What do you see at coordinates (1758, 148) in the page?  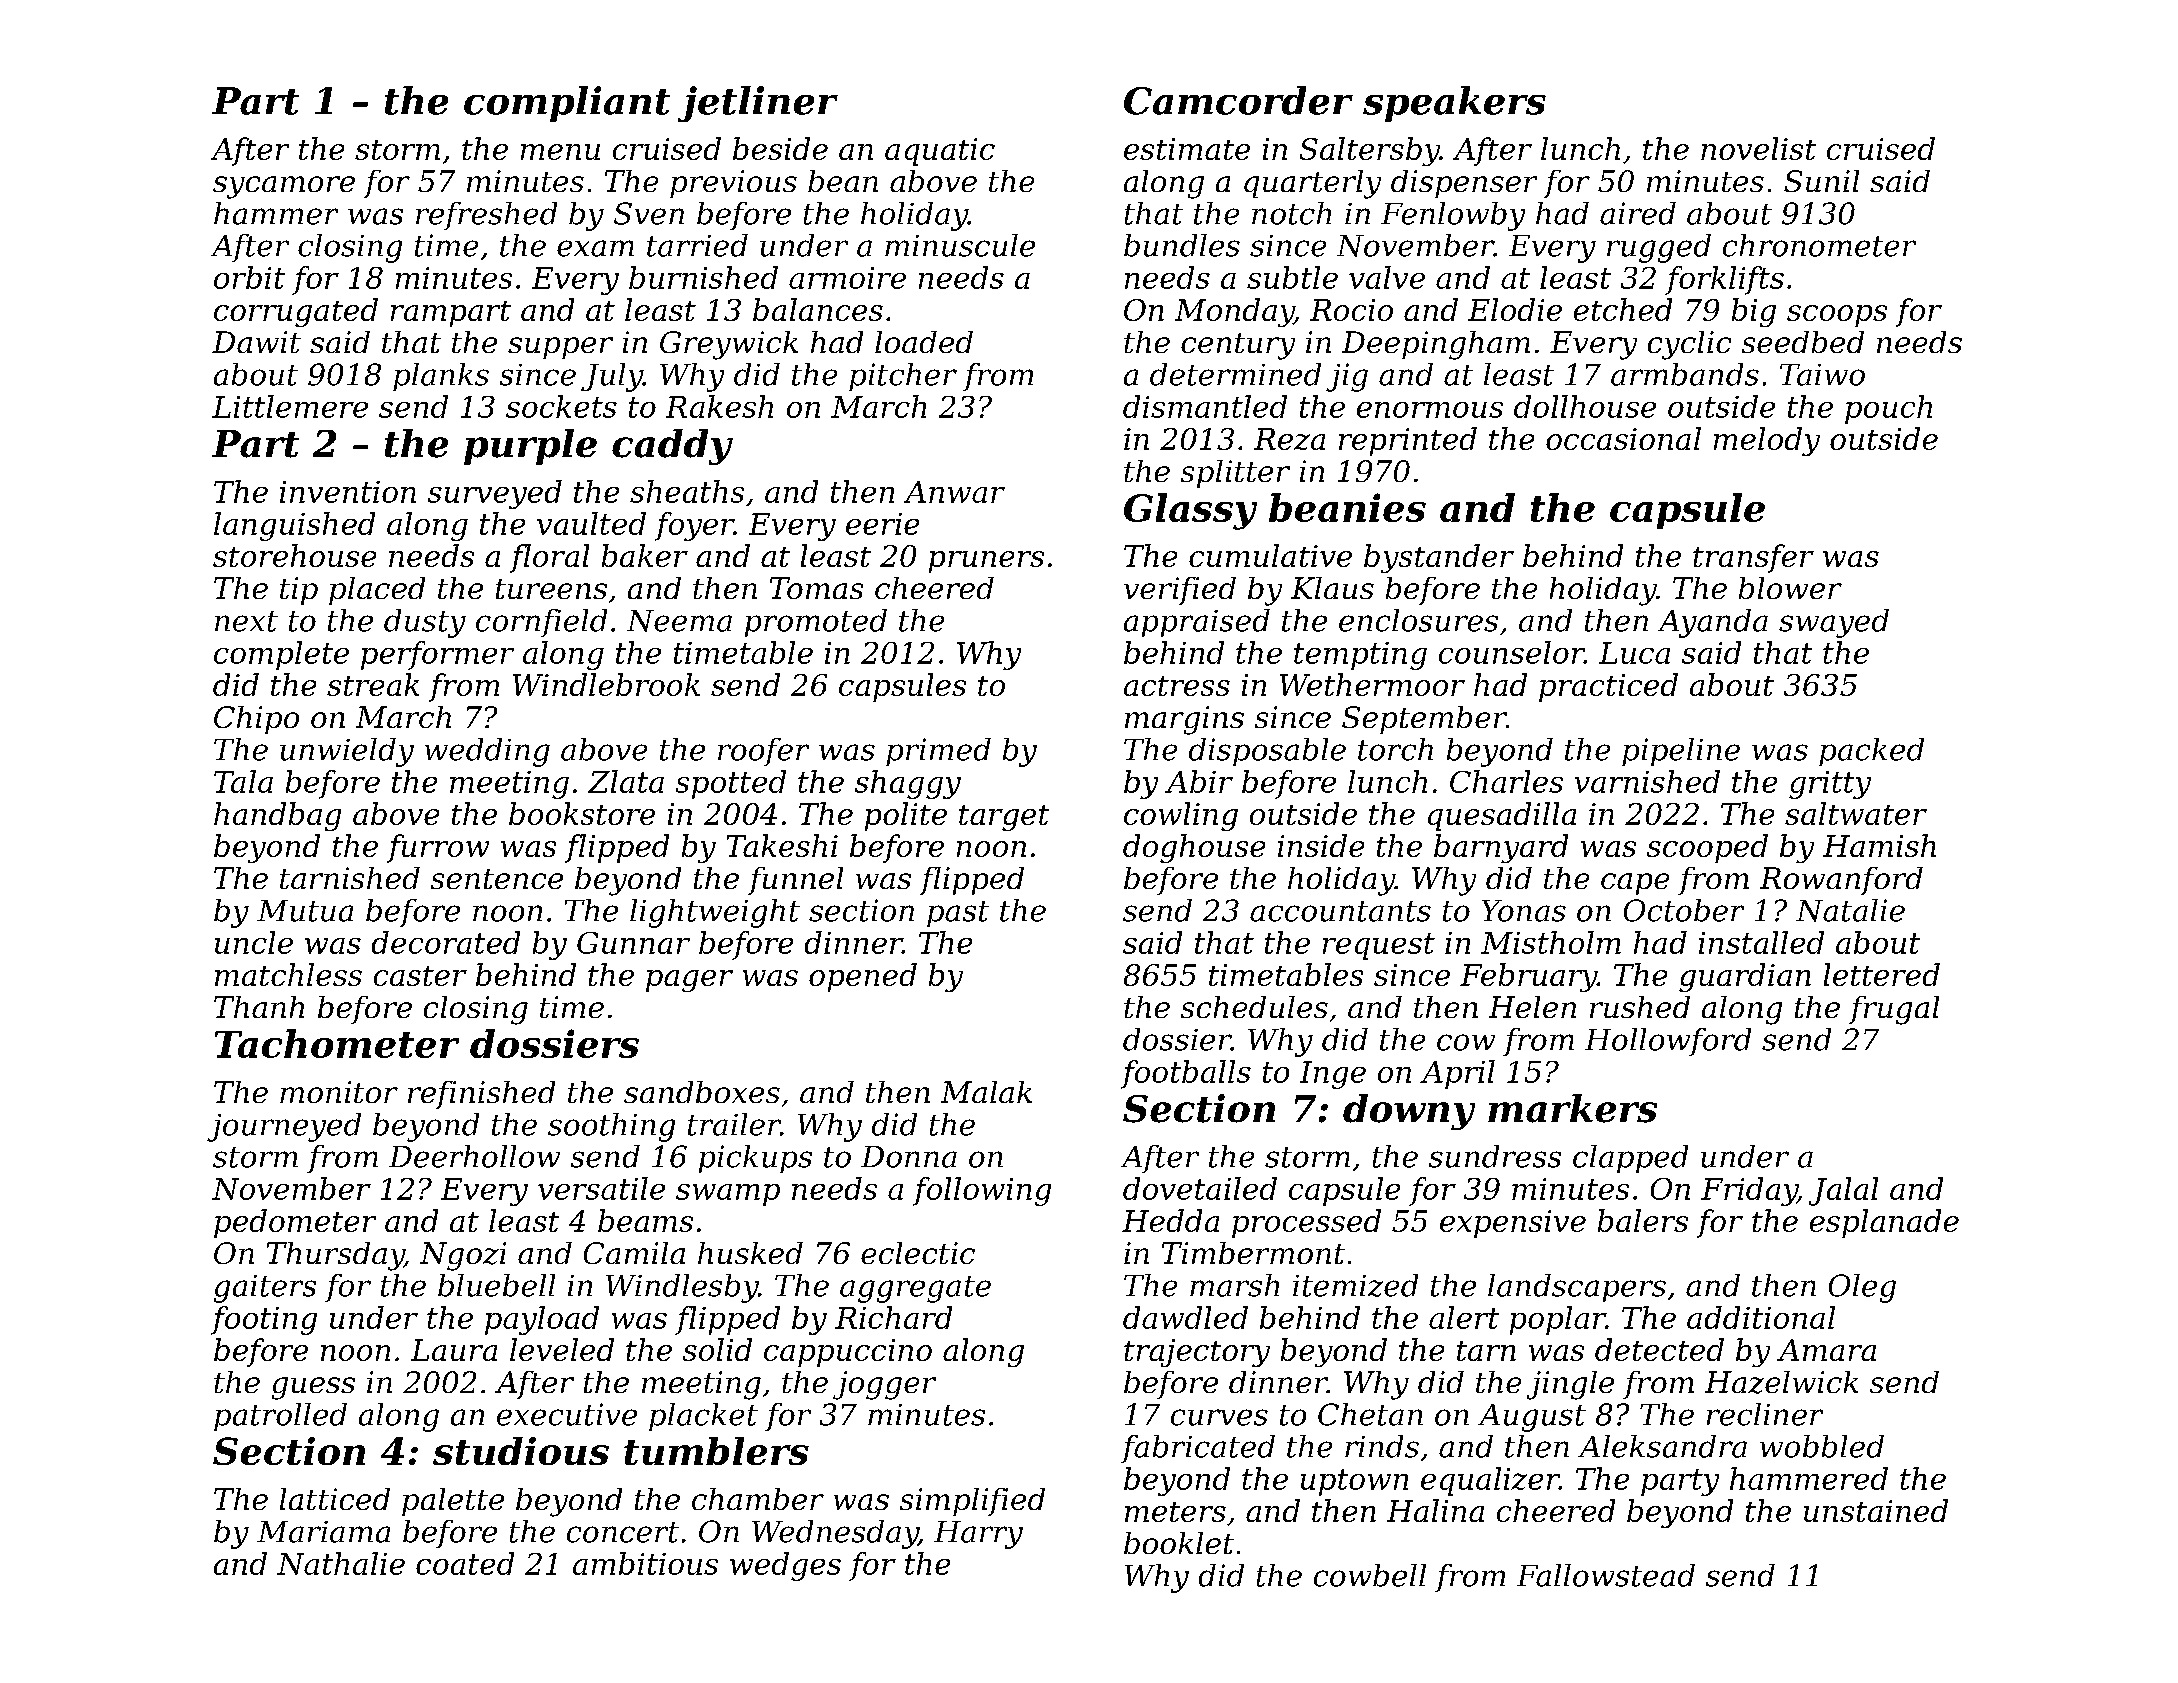 I see `novelist` at bounding box center [1758, 148].
